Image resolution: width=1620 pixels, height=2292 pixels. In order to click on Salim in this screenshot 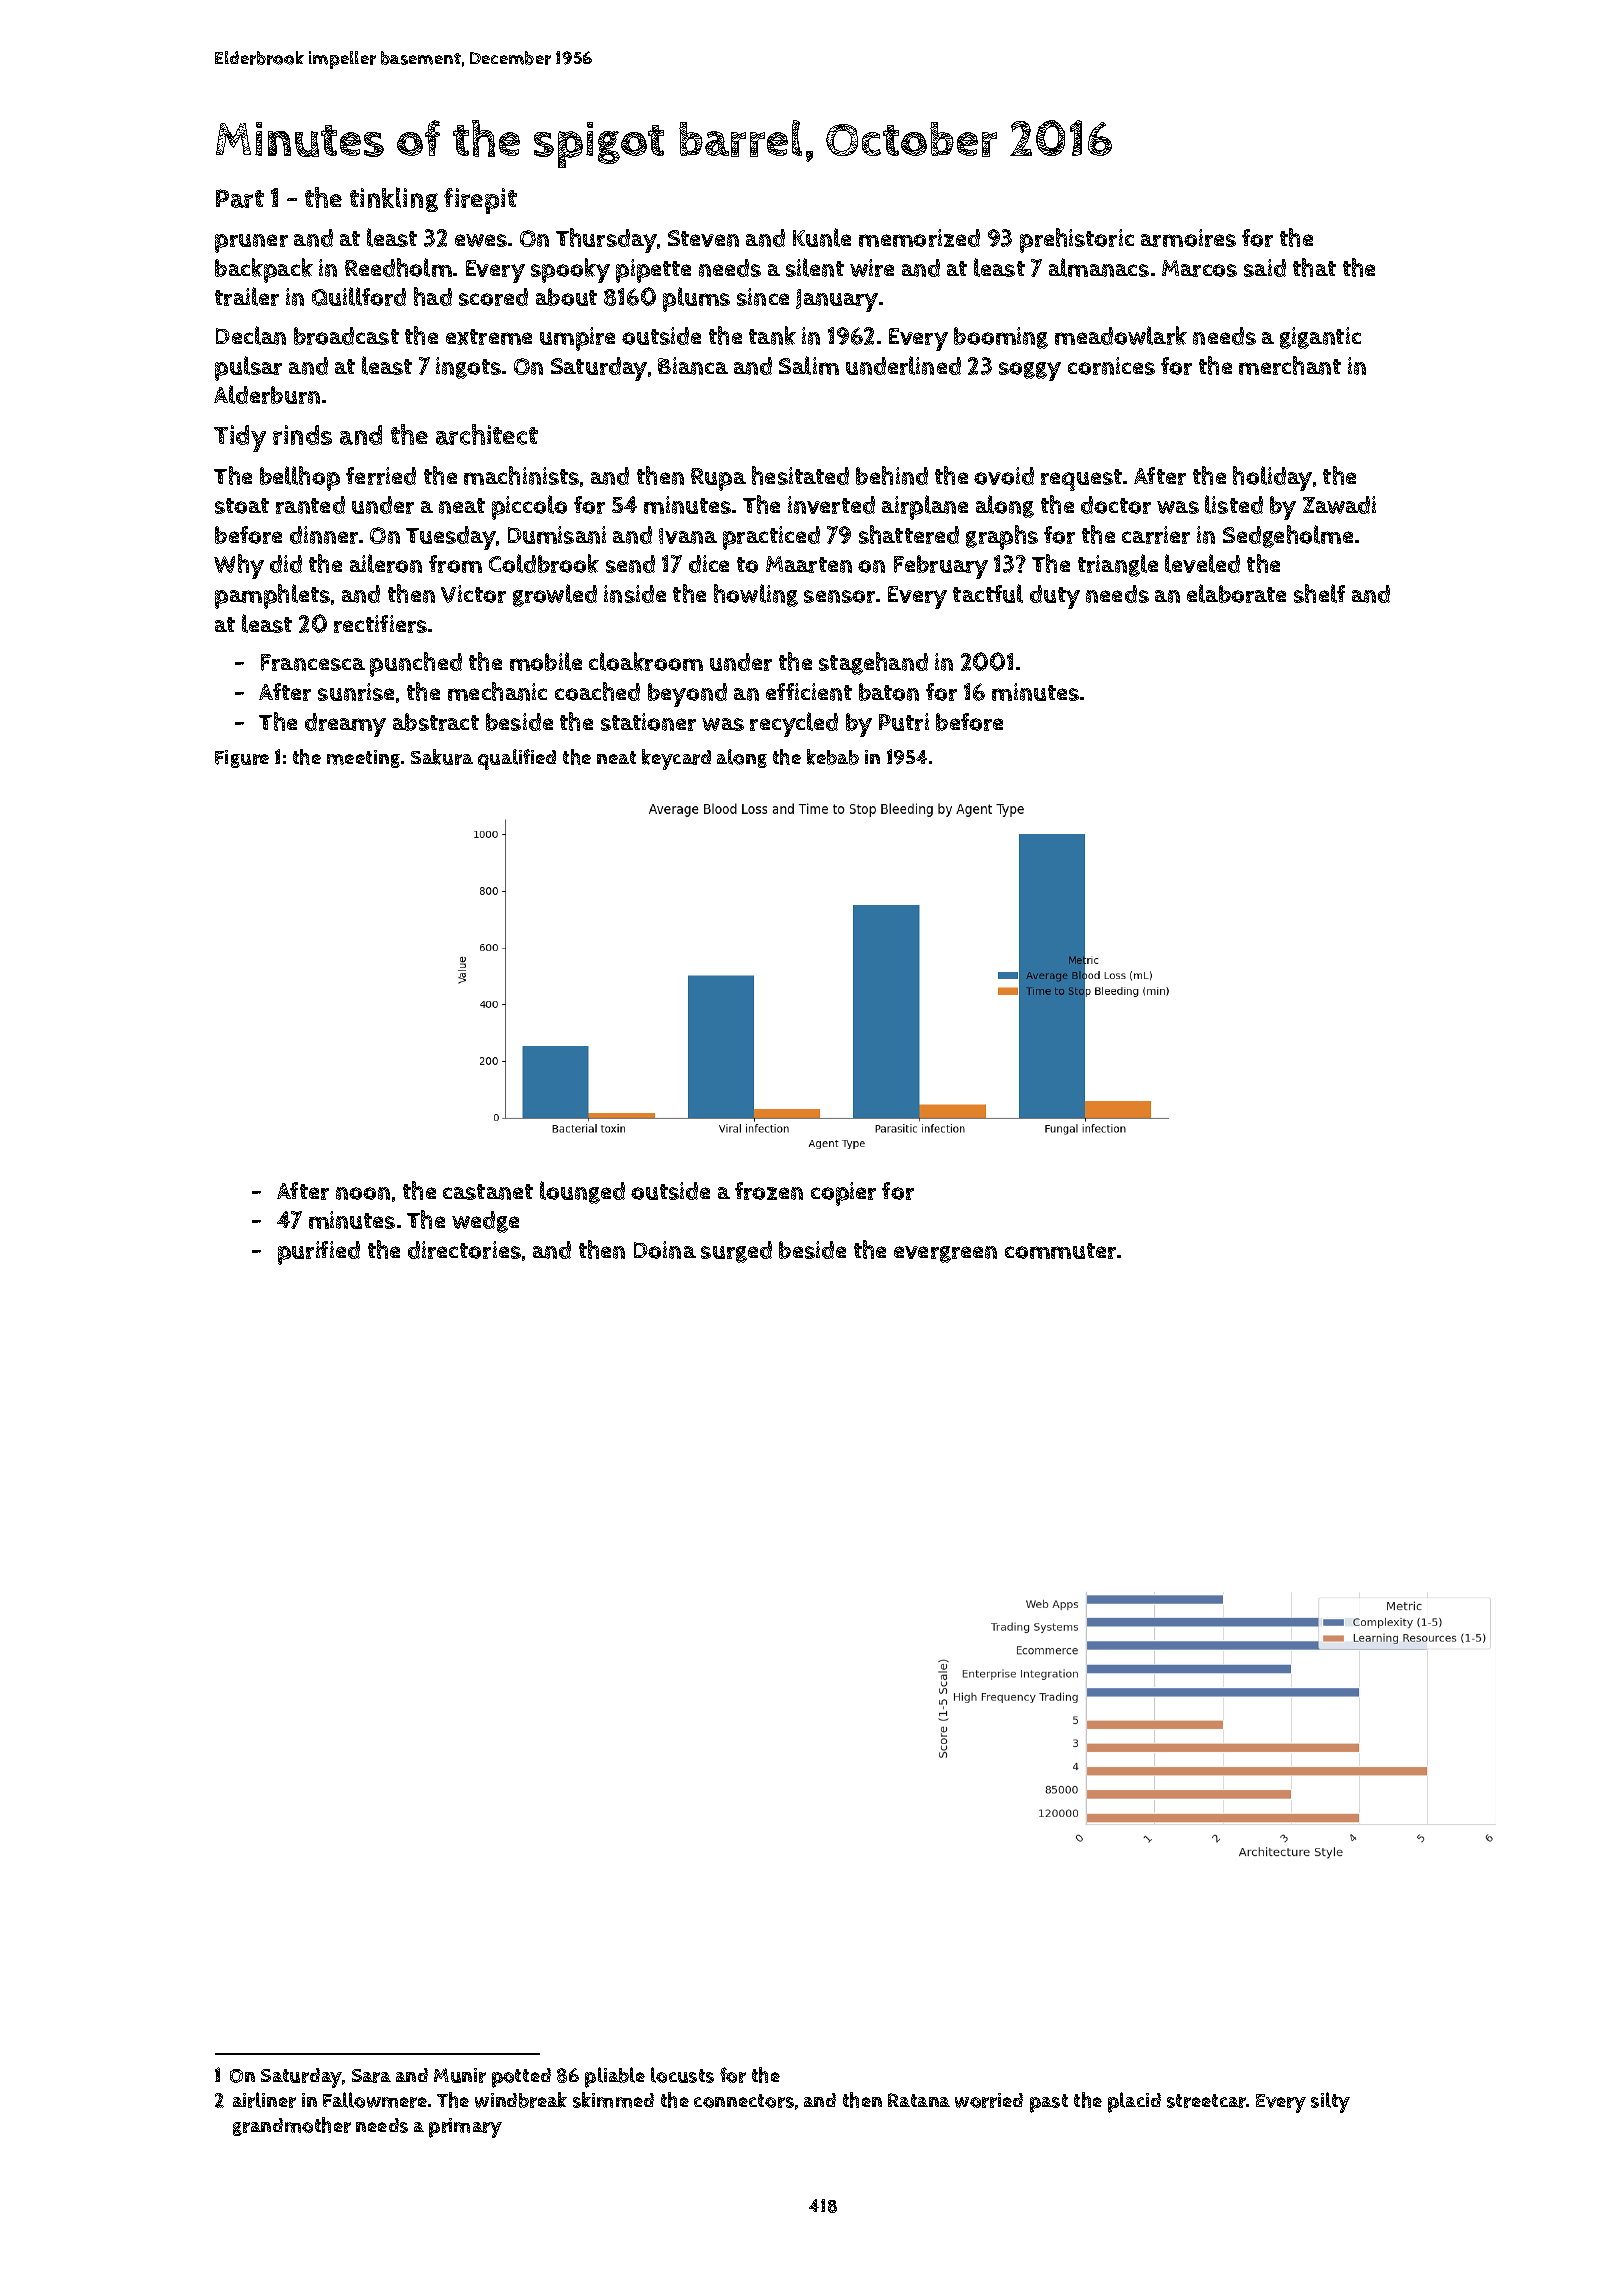, I will do `click(809, 365)`.
